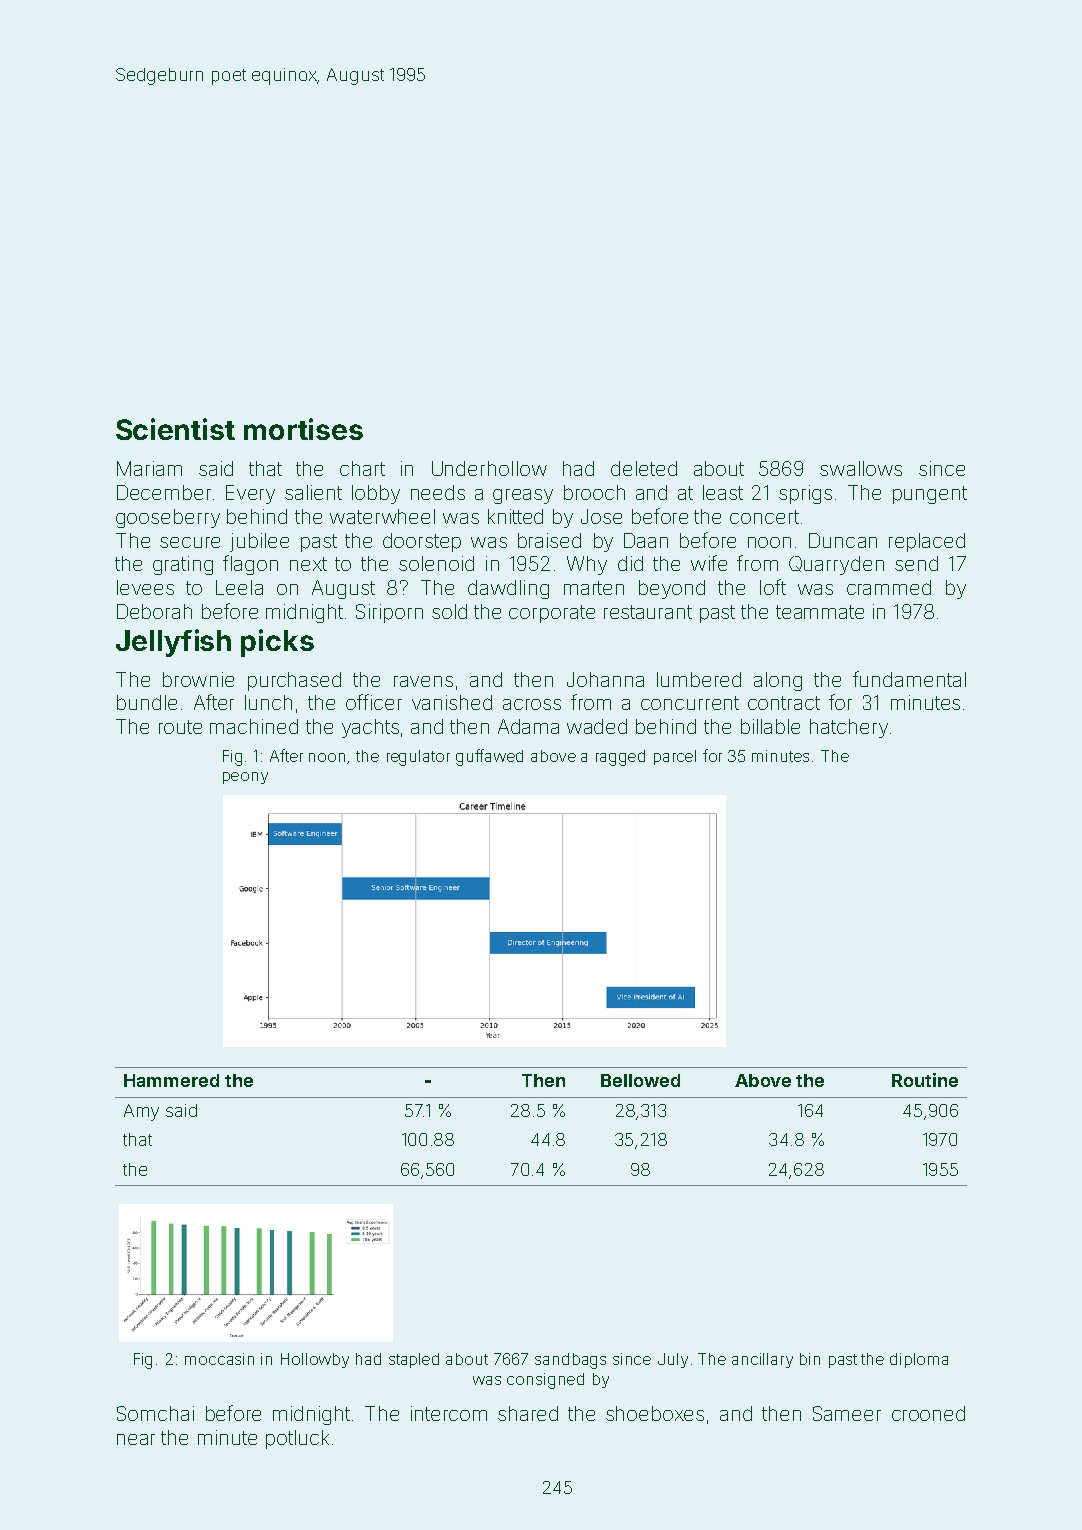  Describe the element at coordinates (843, 540) in the screenshot. I see `Duncan` at that location.
